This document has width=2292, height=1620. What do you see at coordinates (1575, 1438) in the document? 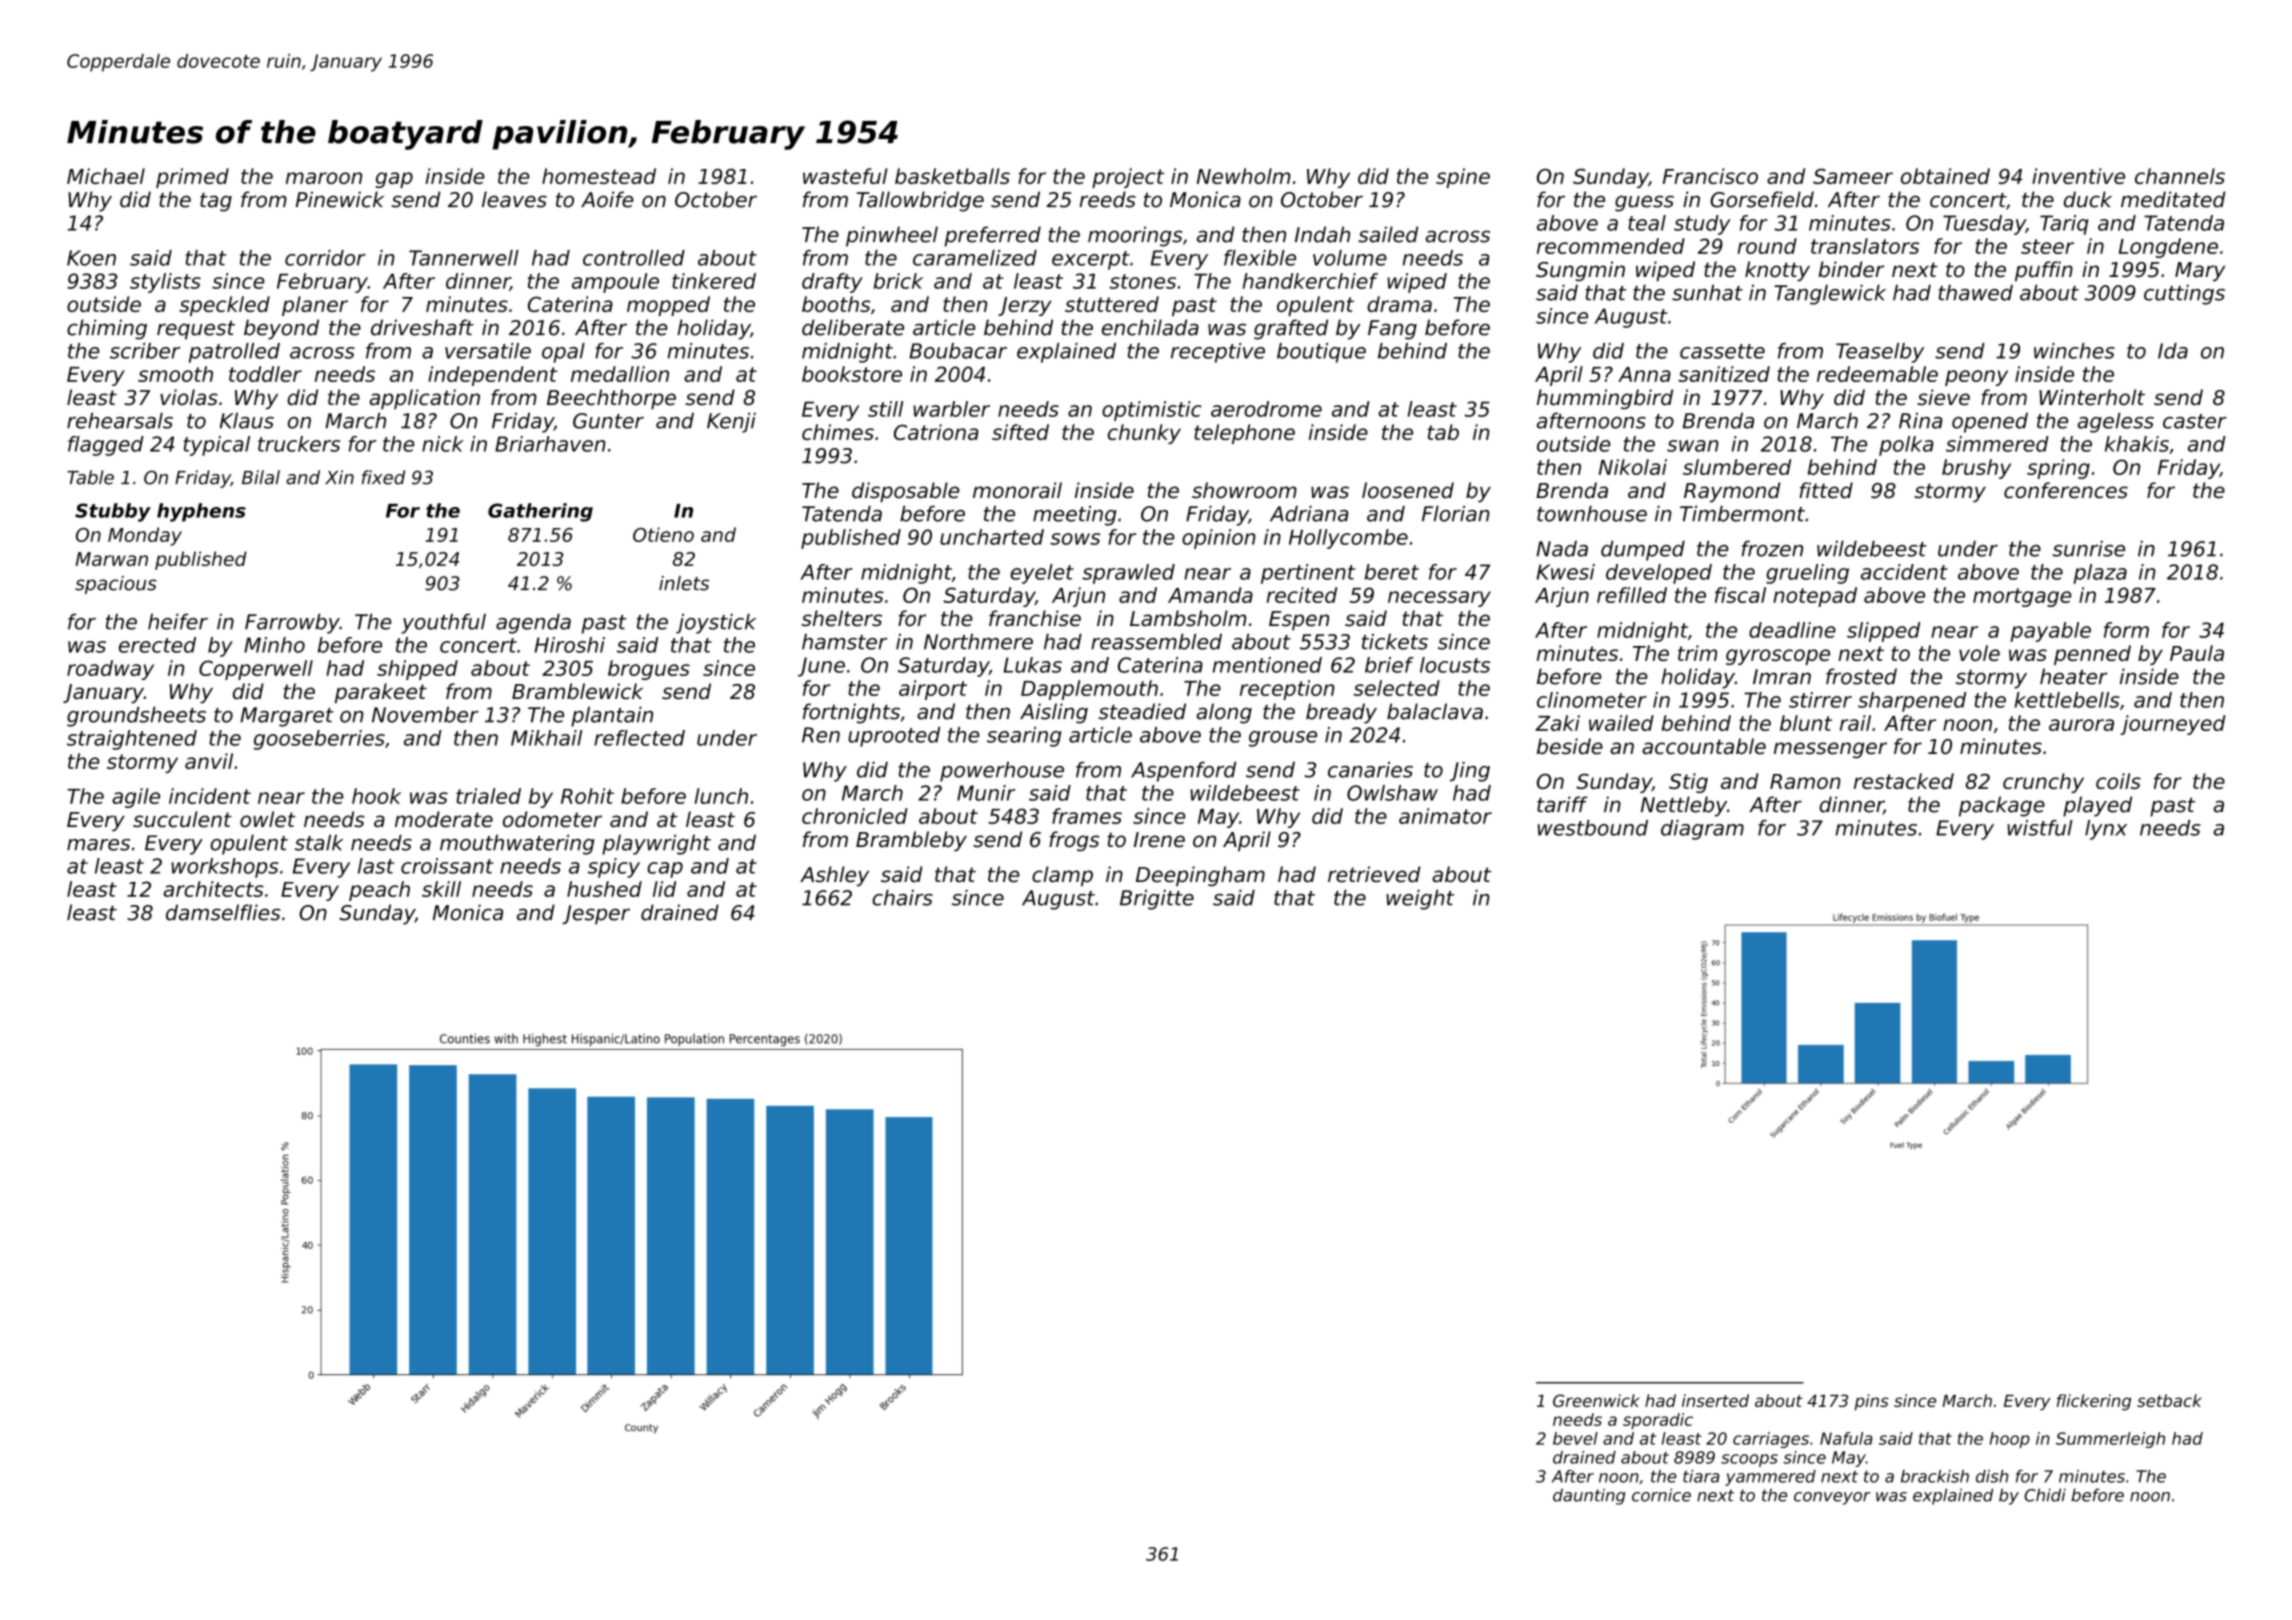
I see `bevel` at bounding box center [1575, 1438].
